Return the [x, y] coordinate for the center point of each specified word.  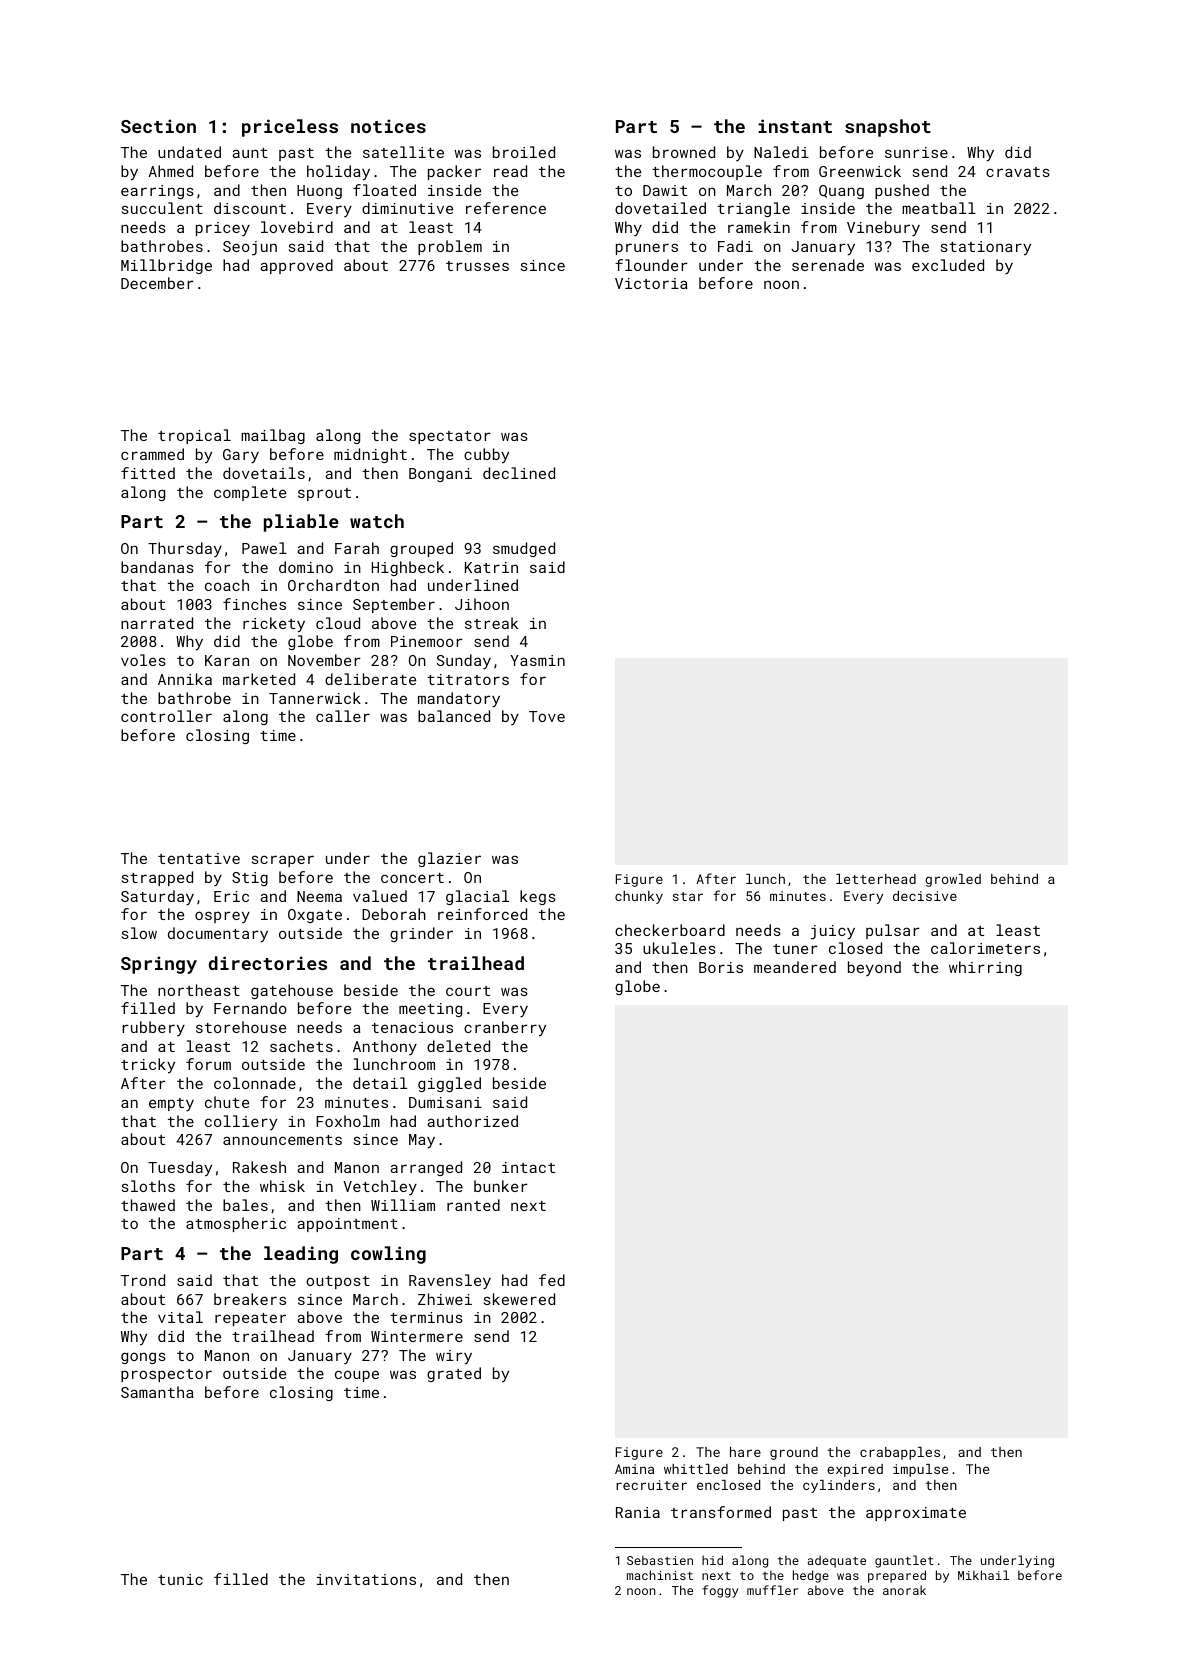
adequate [837, 1561]
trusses [477, 266]
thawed [148, 1205]
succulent [162, 208]
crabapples [900, 1453]
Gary [241, 456]
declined [519, 473]
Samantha [157, 1392]
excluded [948, 265]
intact [528, 1167]
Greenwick [860, 171]
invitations [366, 1579]
